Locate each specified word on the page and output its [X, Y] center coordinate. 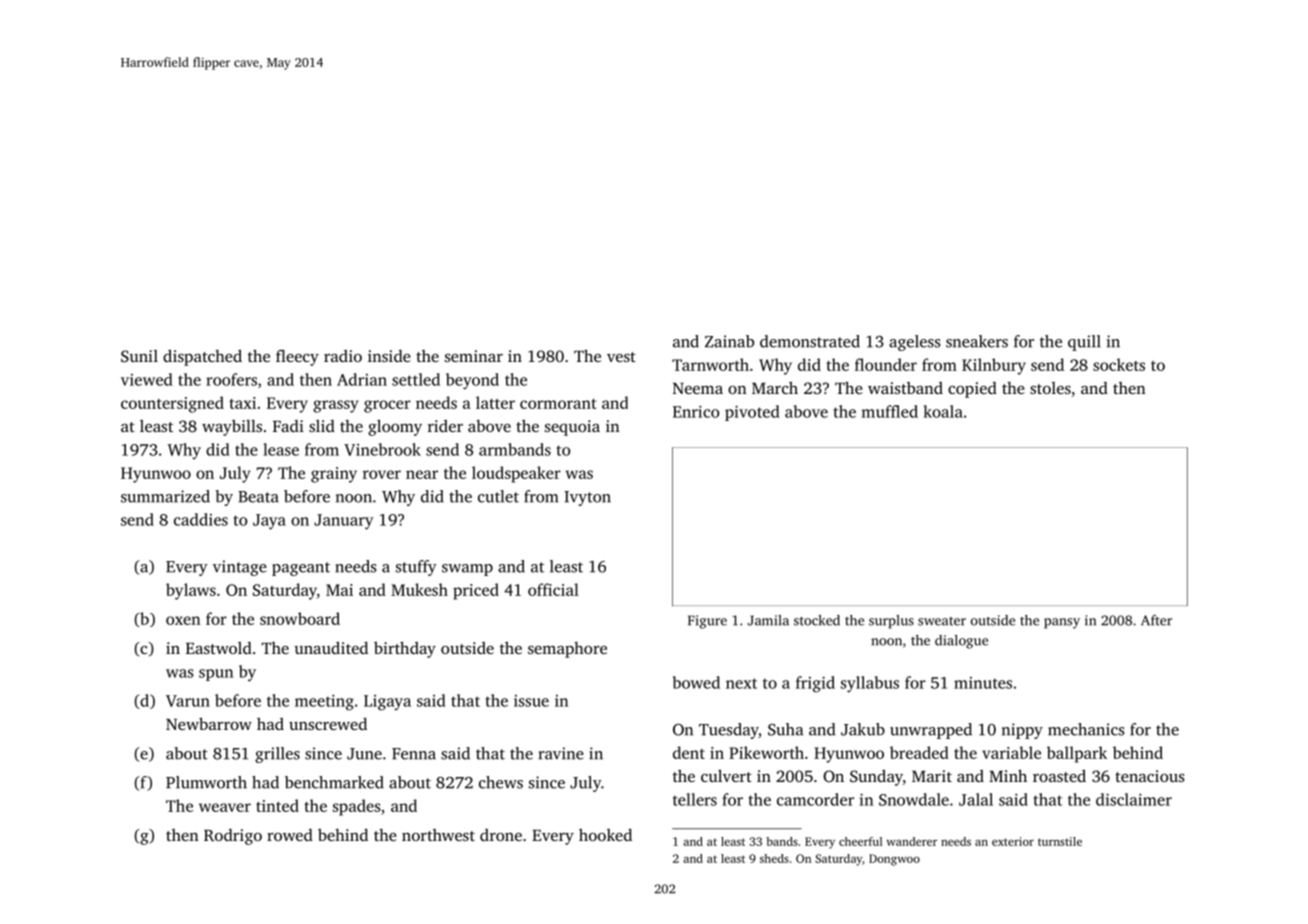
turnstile [1060, 841]
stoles [1050, 388]
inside [389, 356]
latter [495, 402]
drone [501, 835]
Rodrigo [233, 837]
